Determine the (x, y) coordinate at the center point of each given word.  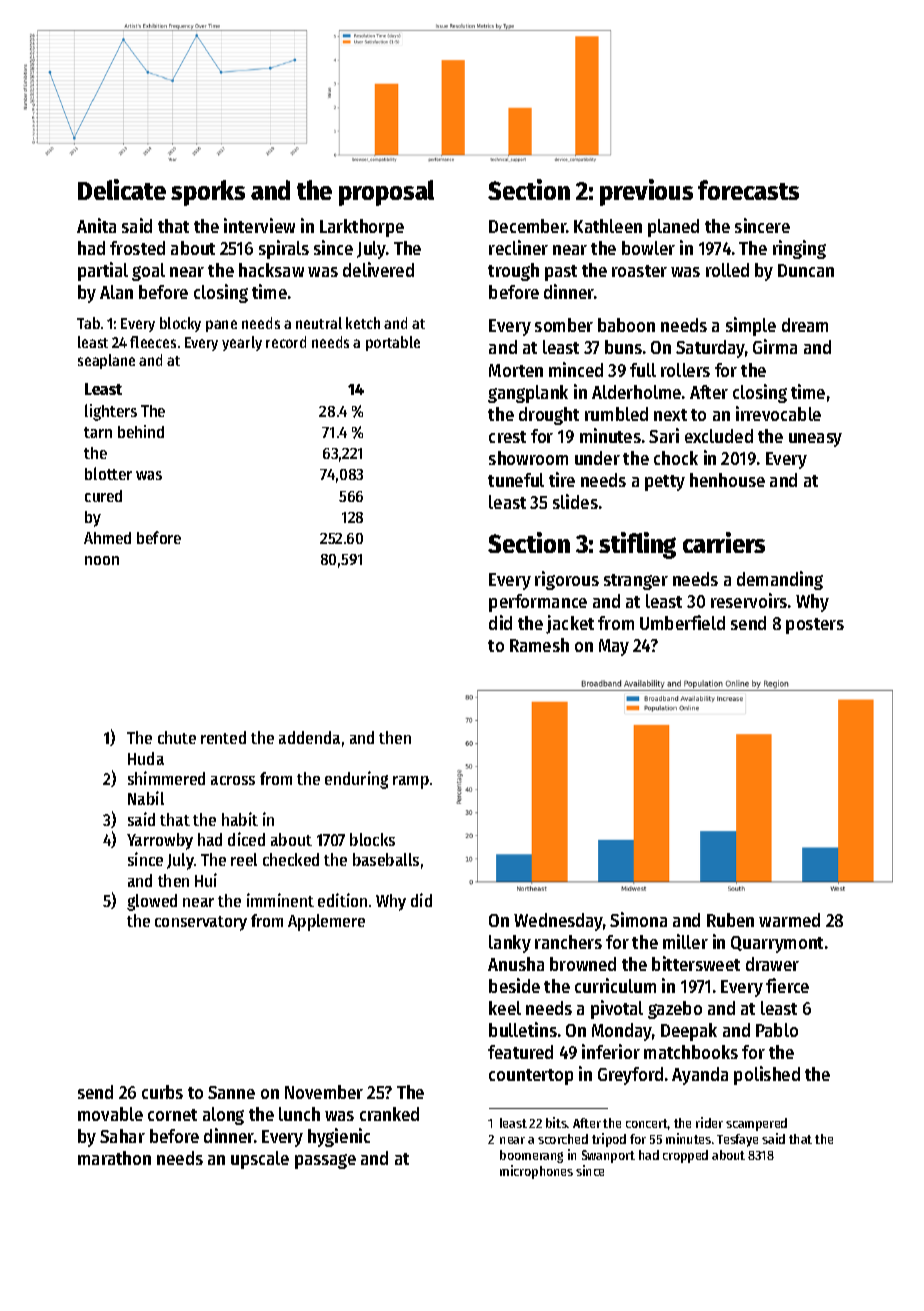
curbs (162, 1092)
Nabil (146, 798)
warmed (789, 920)
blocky (180, 324)
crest (507, 437)
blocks (372, 839)
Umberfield (682, 622)
